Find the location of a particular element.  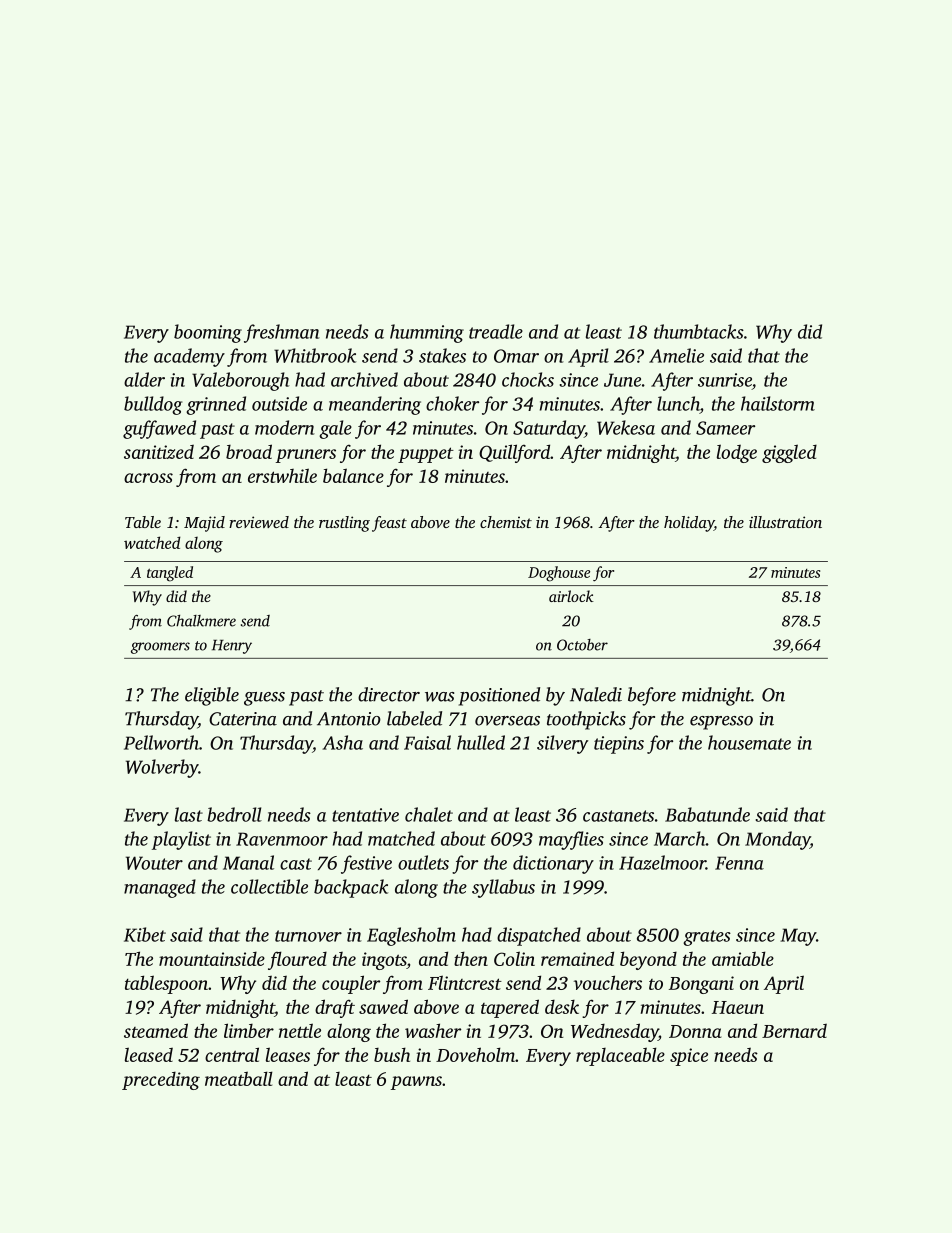

alder is located at coordinates (144, 379).
